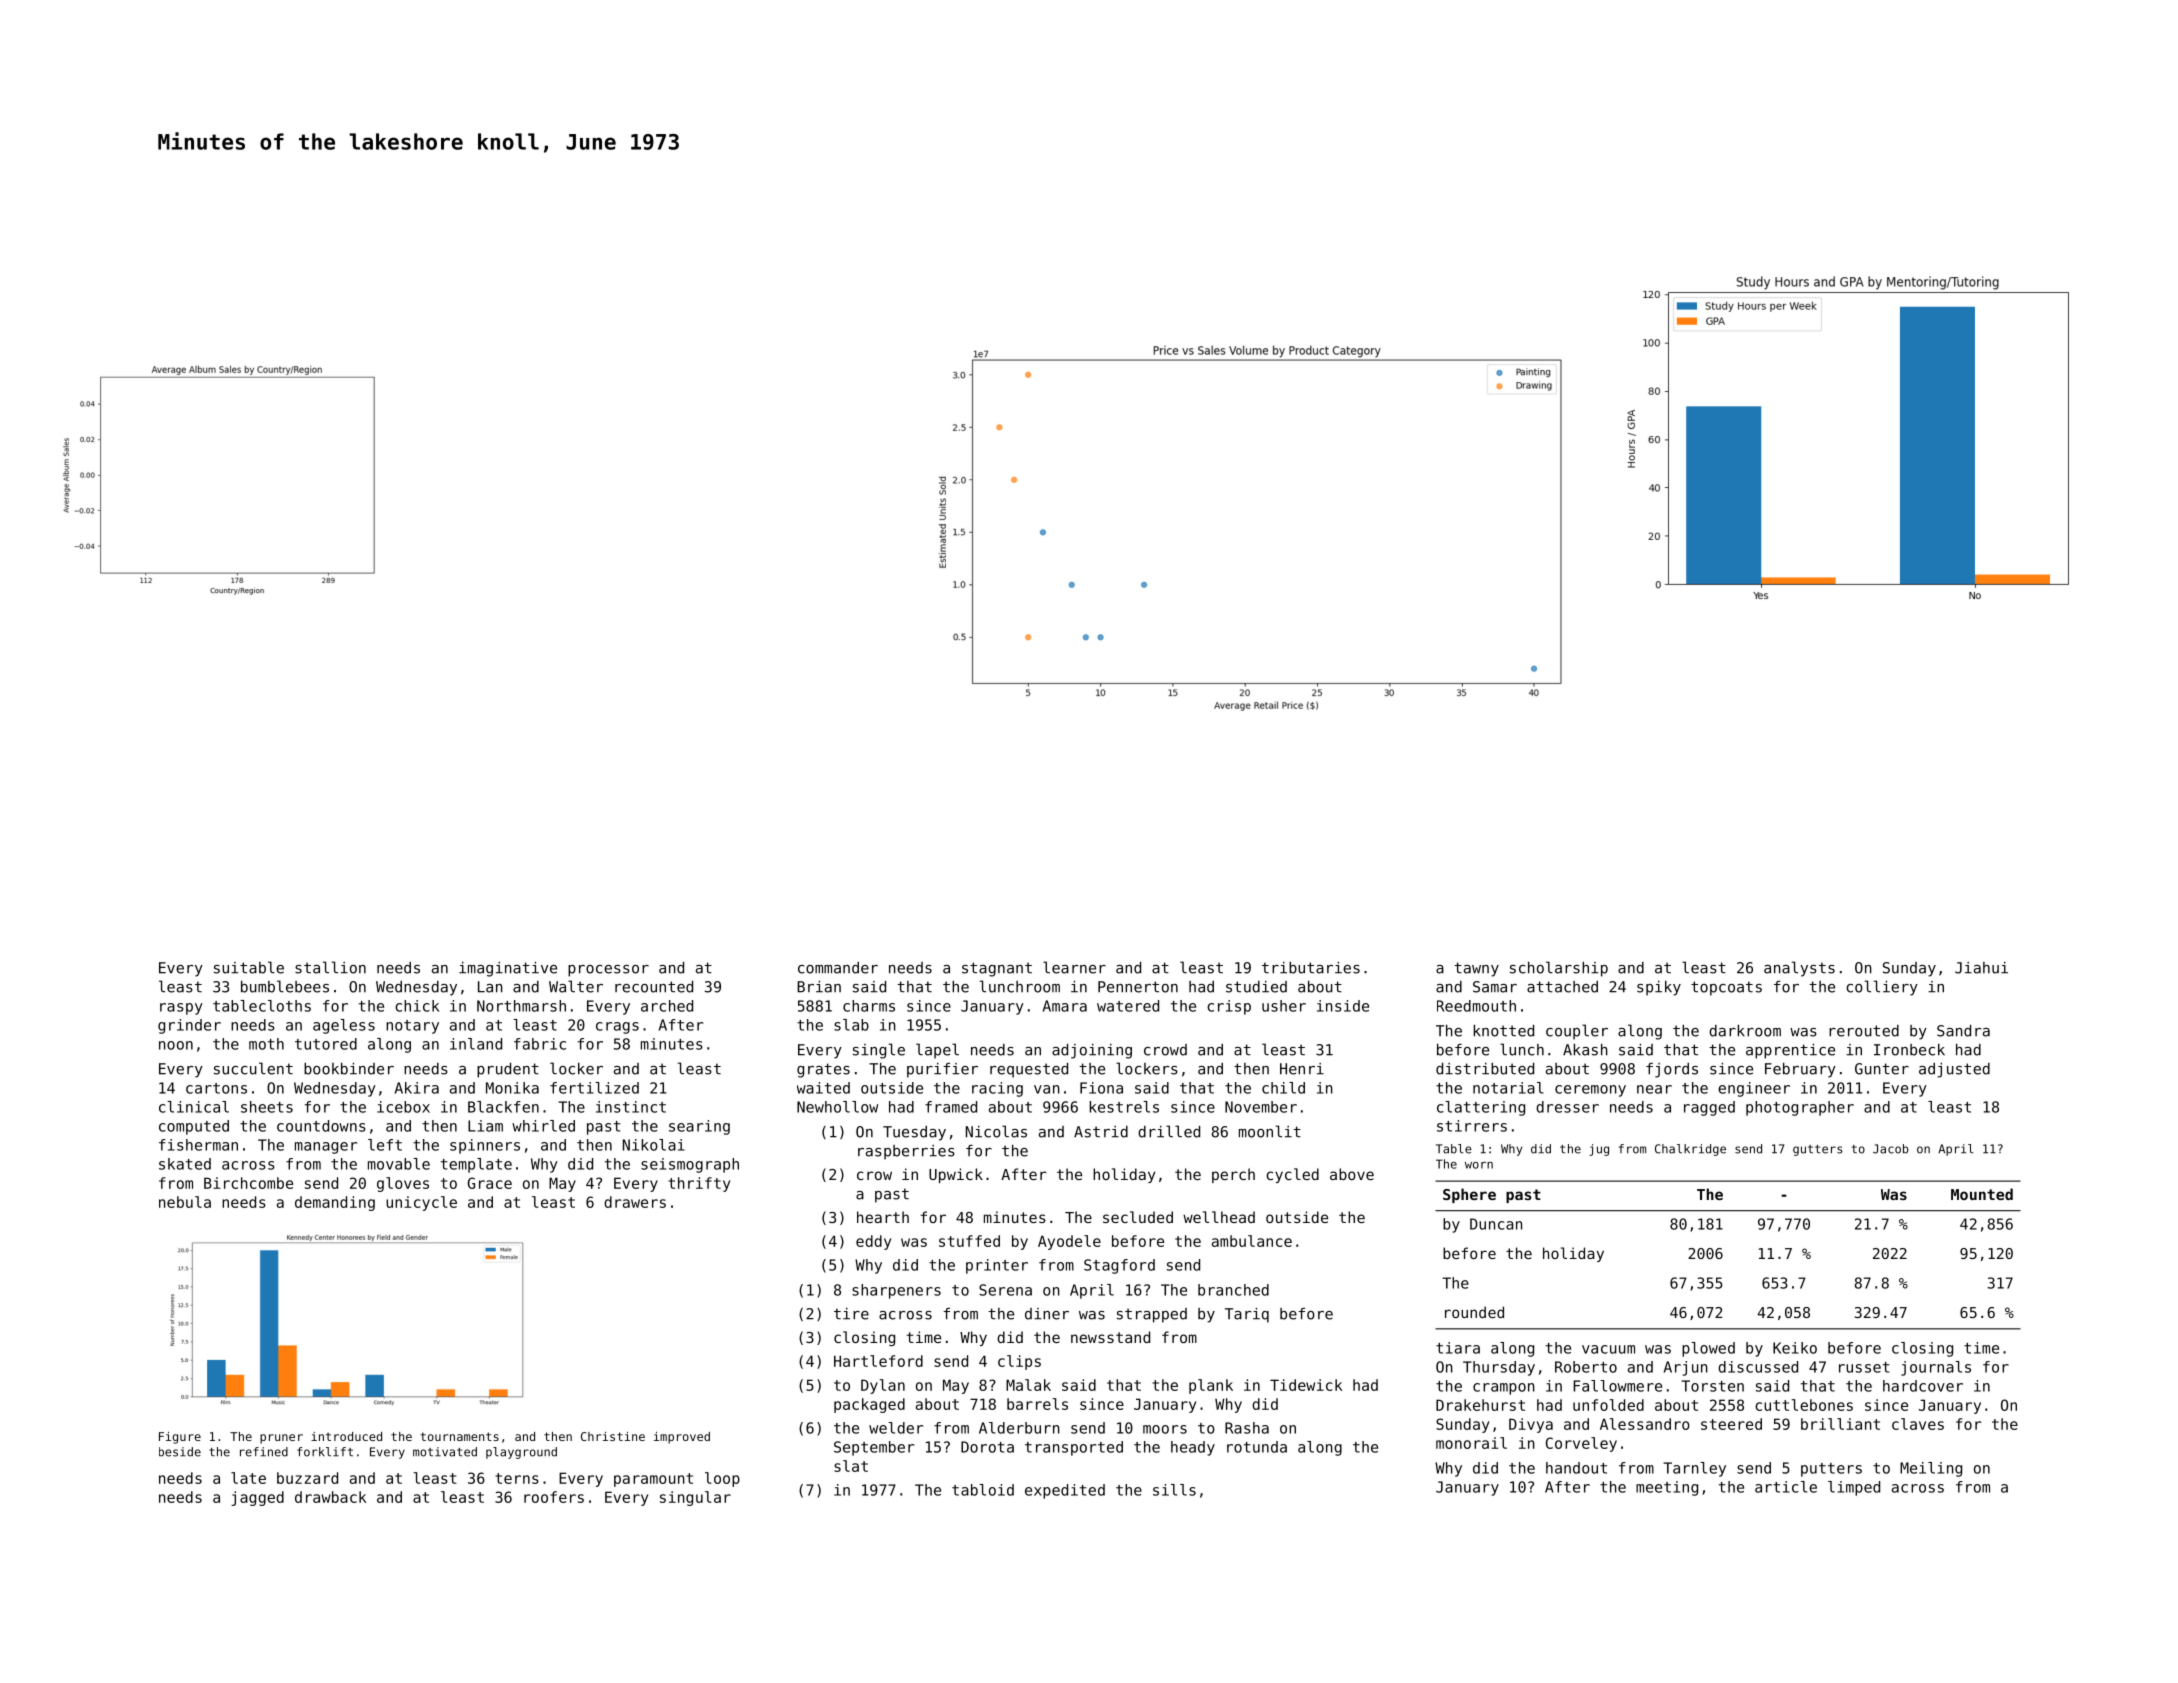 This document has width=2178, height=1683. I want to click on clips, so click(1019, 1362).
